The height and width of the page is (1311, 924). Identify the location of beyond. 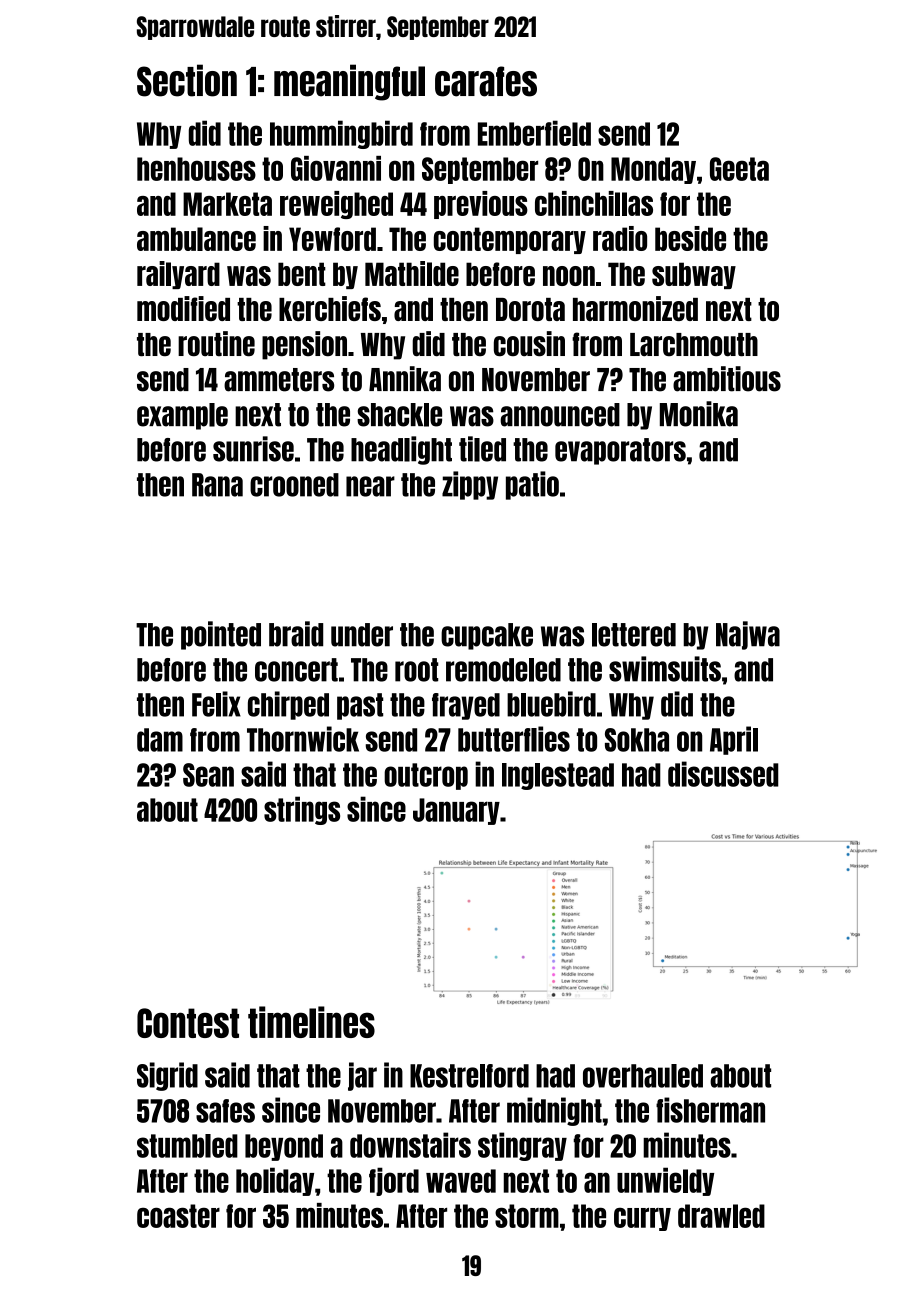
(284, 1147).
